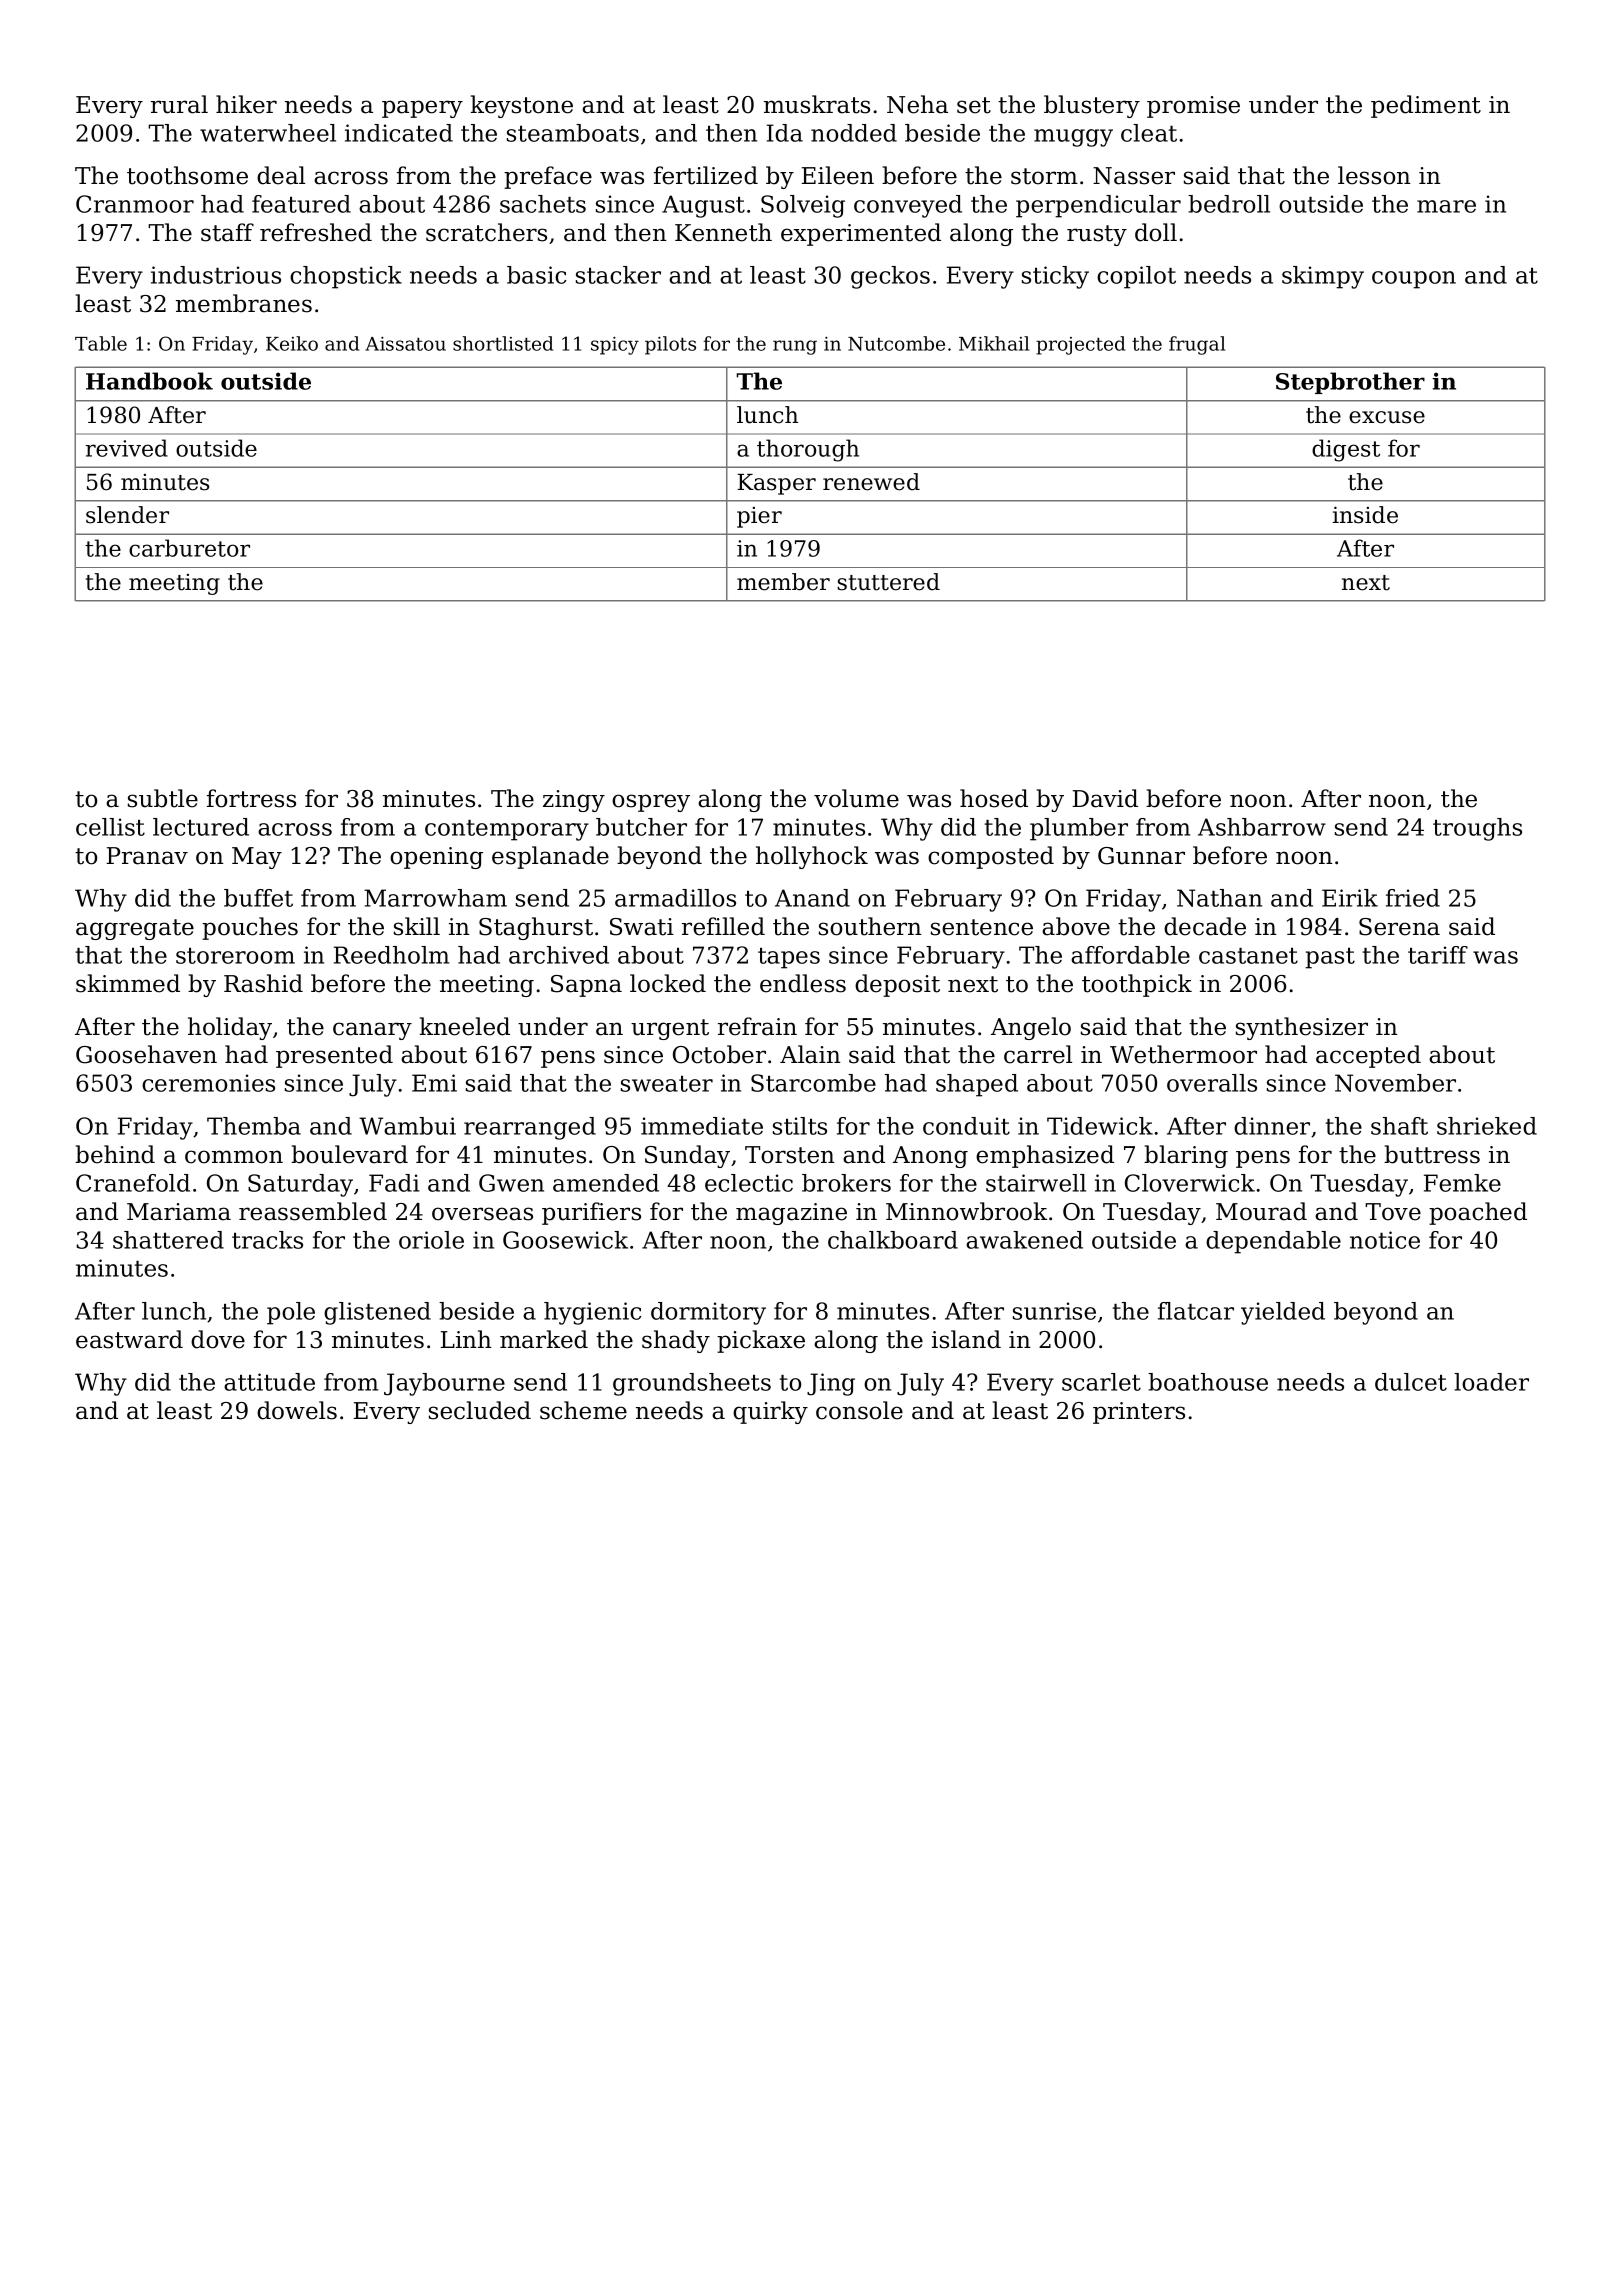 The height and width of the document is (2292, 1620). What do you see at coordinates (1477, 829) in the document?
I see `troughs` at bounding box center [1477, 829].
